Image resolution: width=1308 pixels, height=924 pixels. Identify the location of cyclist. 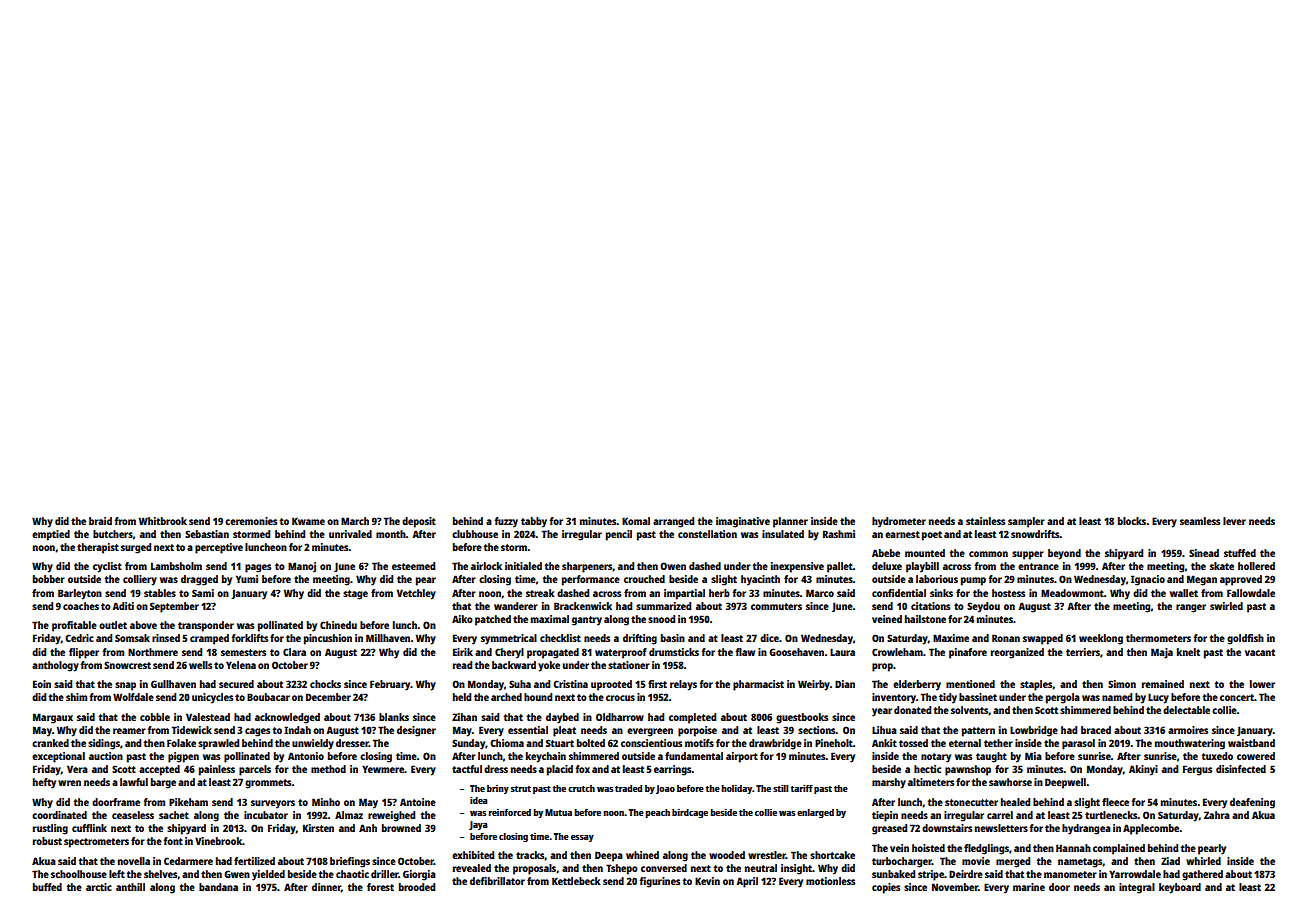
(107, 567).
